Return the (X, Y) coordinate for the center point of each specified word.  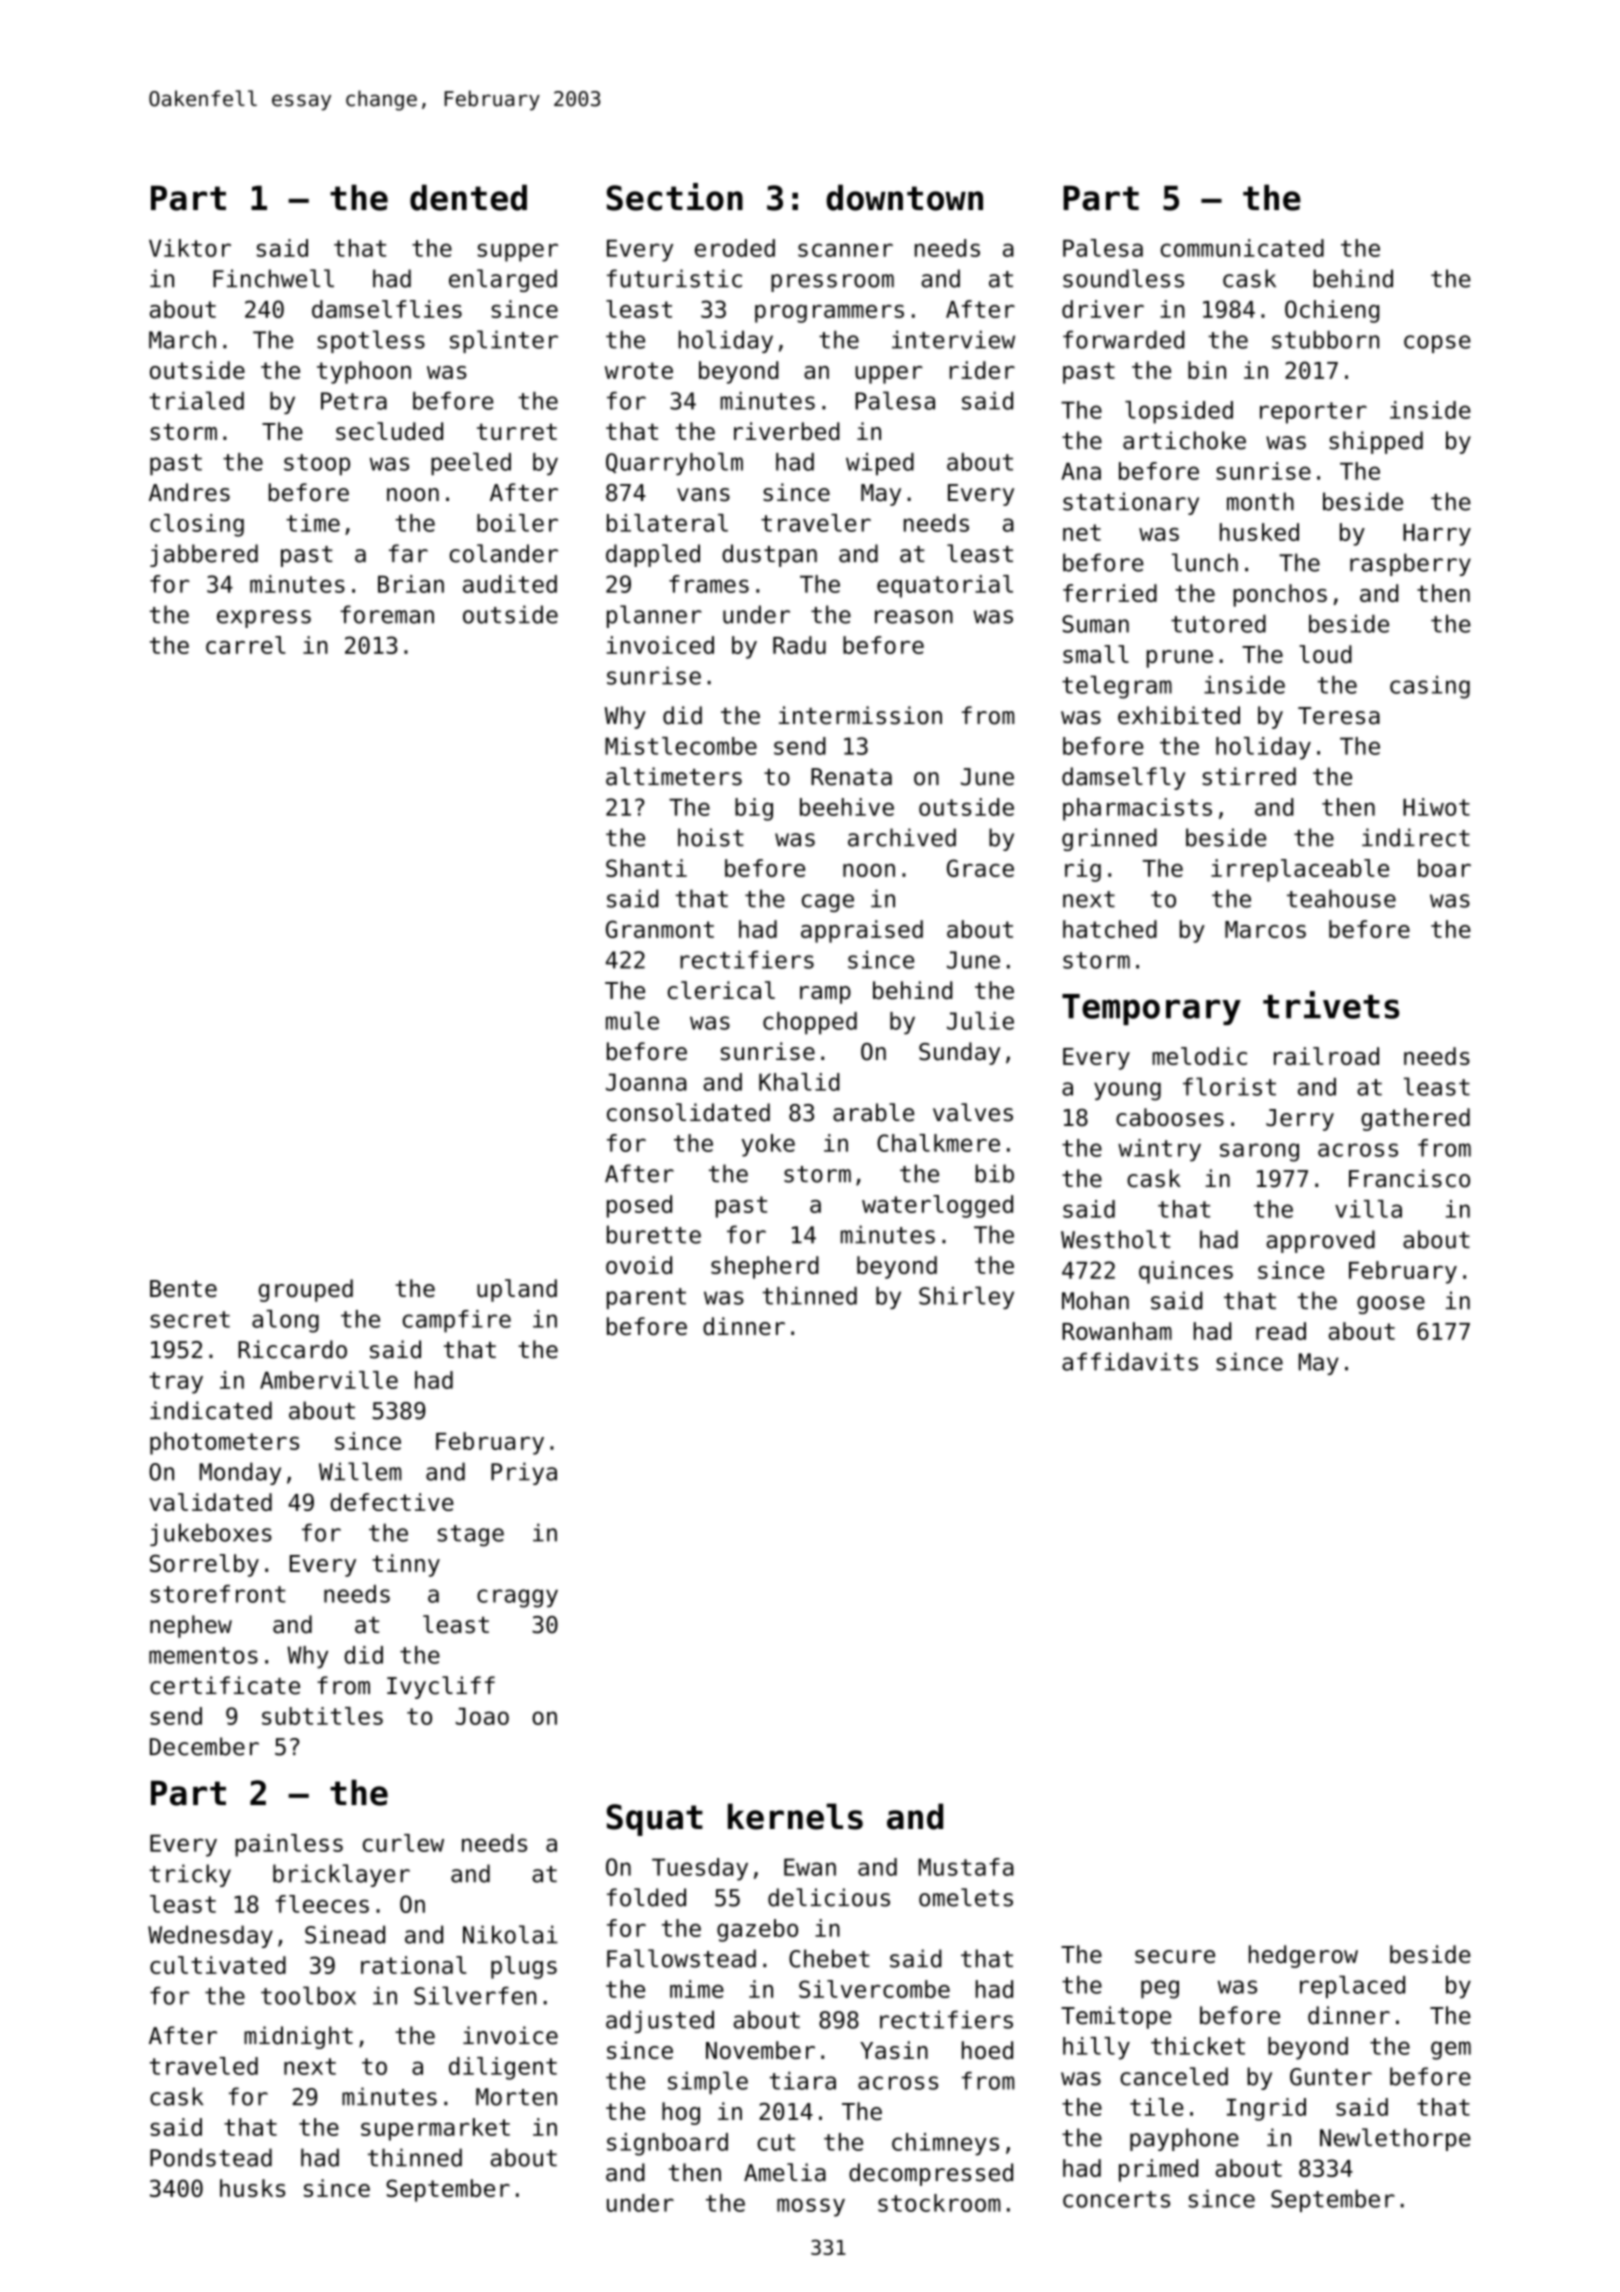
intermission (860, 715)
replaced (1352, 1987)
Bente (183, 1289)
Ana (1081, 471)
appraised (862, 931)
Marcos (1265, 929)
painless (289, 1845)
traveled (204, 2066)
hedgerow (1303, 1956)
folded (646, 1897)
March (182, 339)
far (408, 553)
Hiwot (1436, 807)
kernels (795, 1816)
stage (471, 1536)
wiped (880, 464)
